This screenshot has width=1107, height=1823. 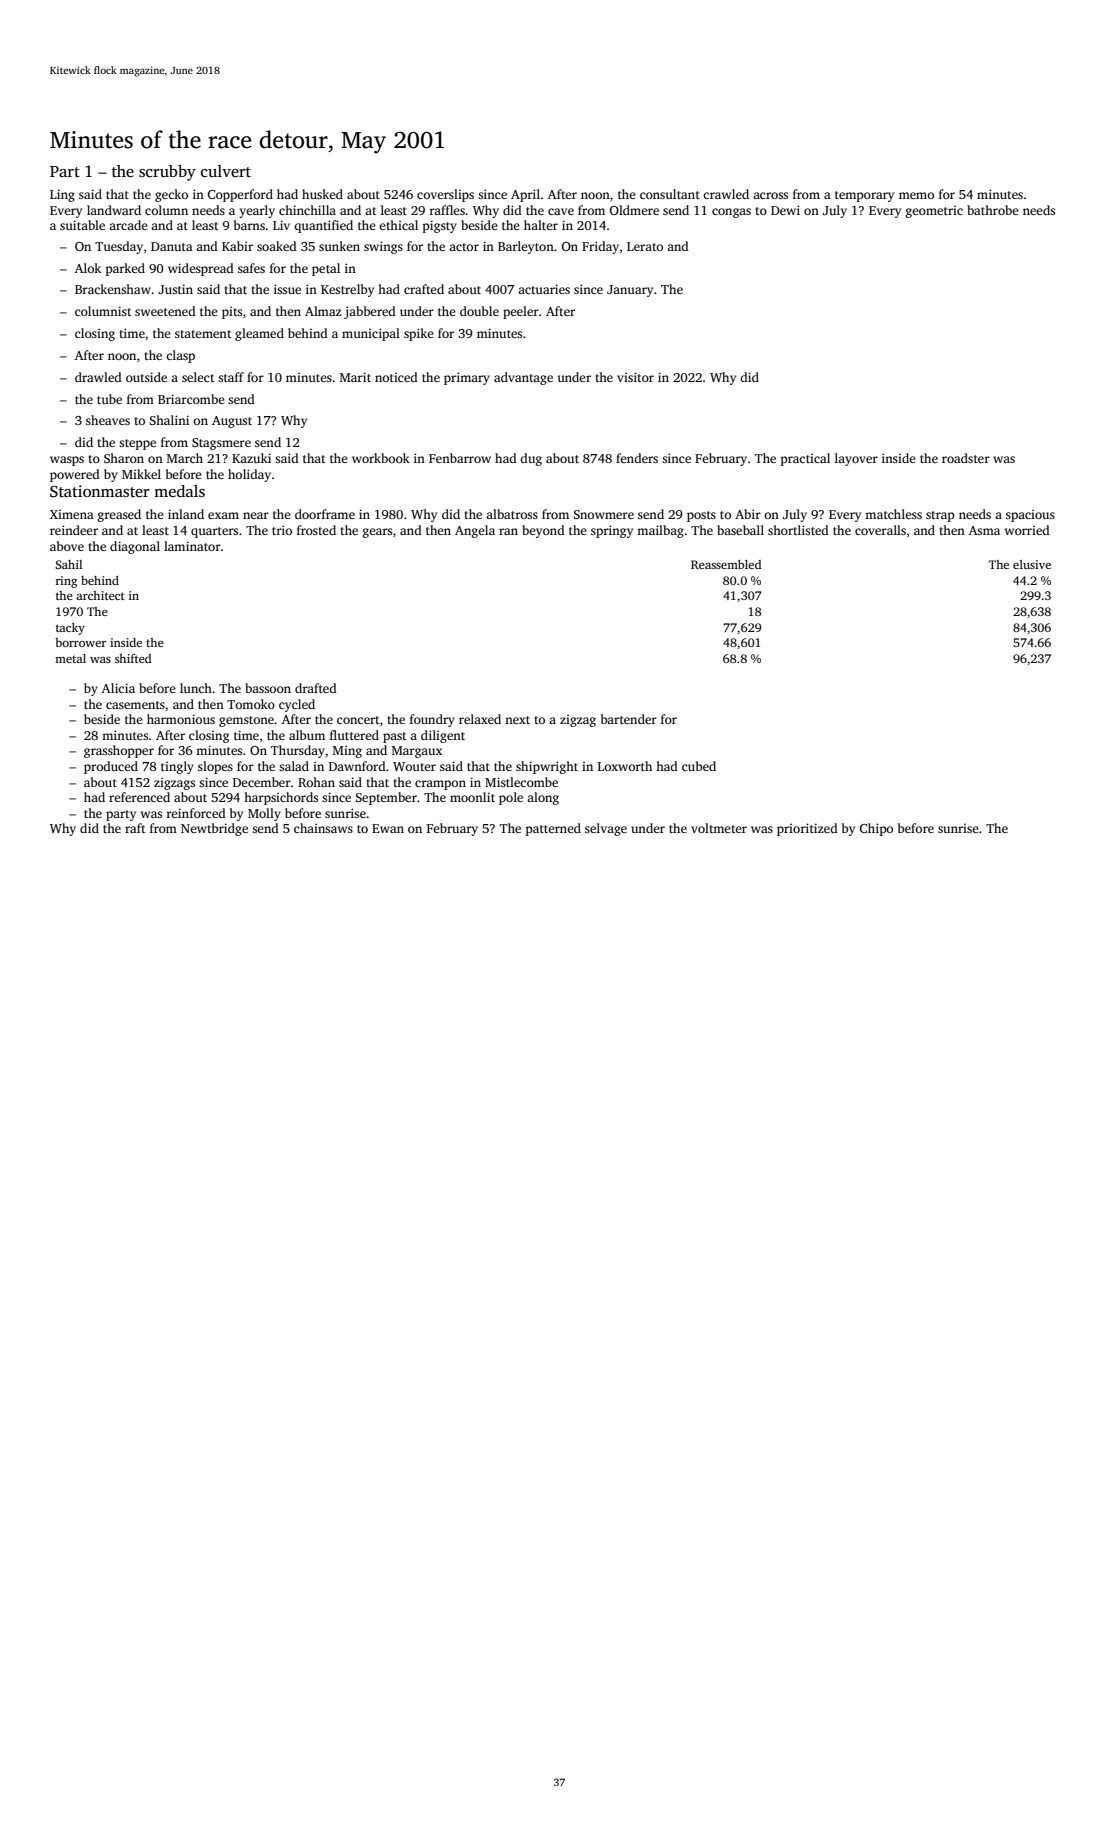 What do you see at coordinates (268, 688) in the screenshot?
I see `bassoon` at bounding box center [268, 688].
